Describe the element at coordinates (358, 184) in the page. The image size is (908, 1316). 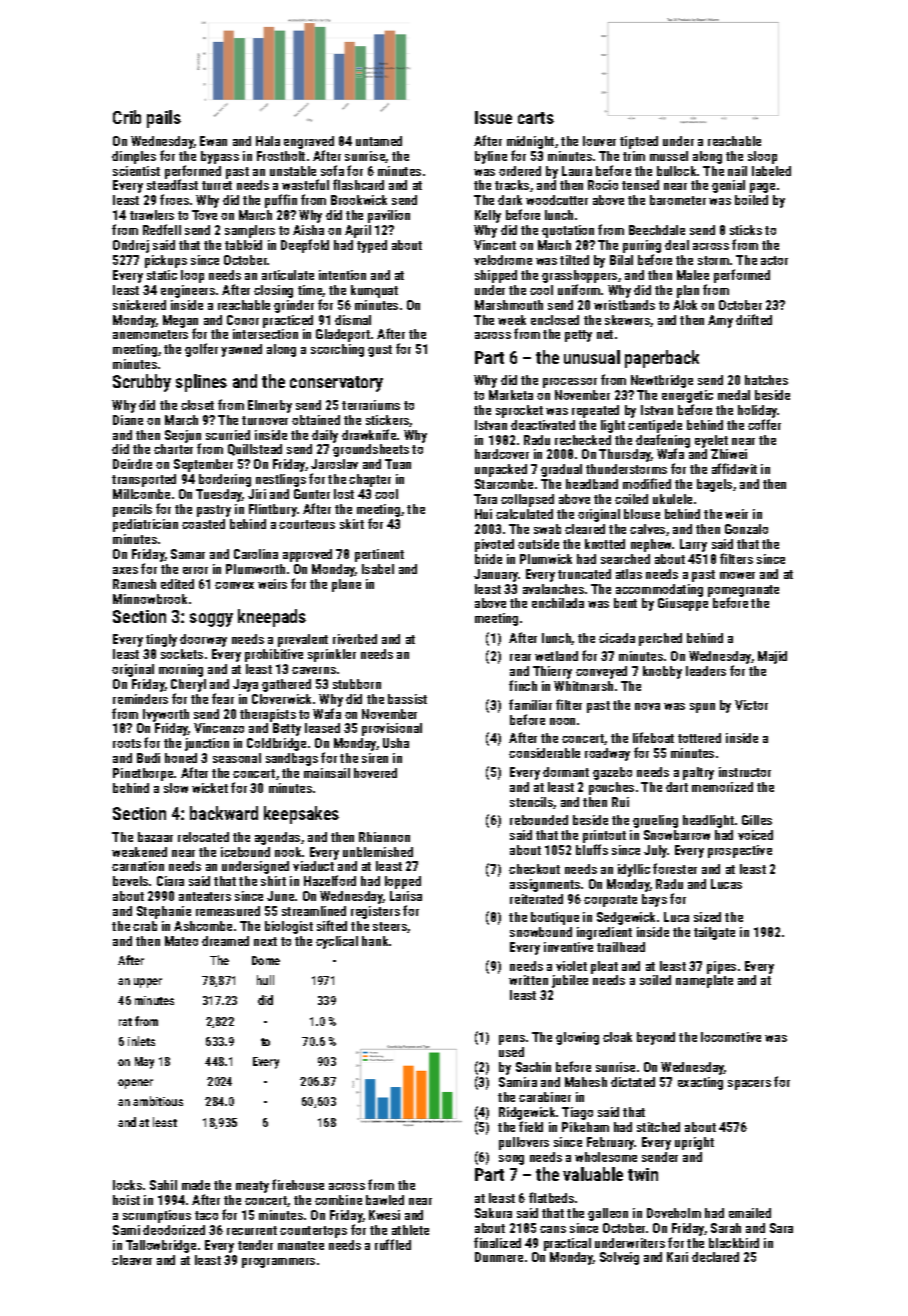
I see `flashcard` at that location.
